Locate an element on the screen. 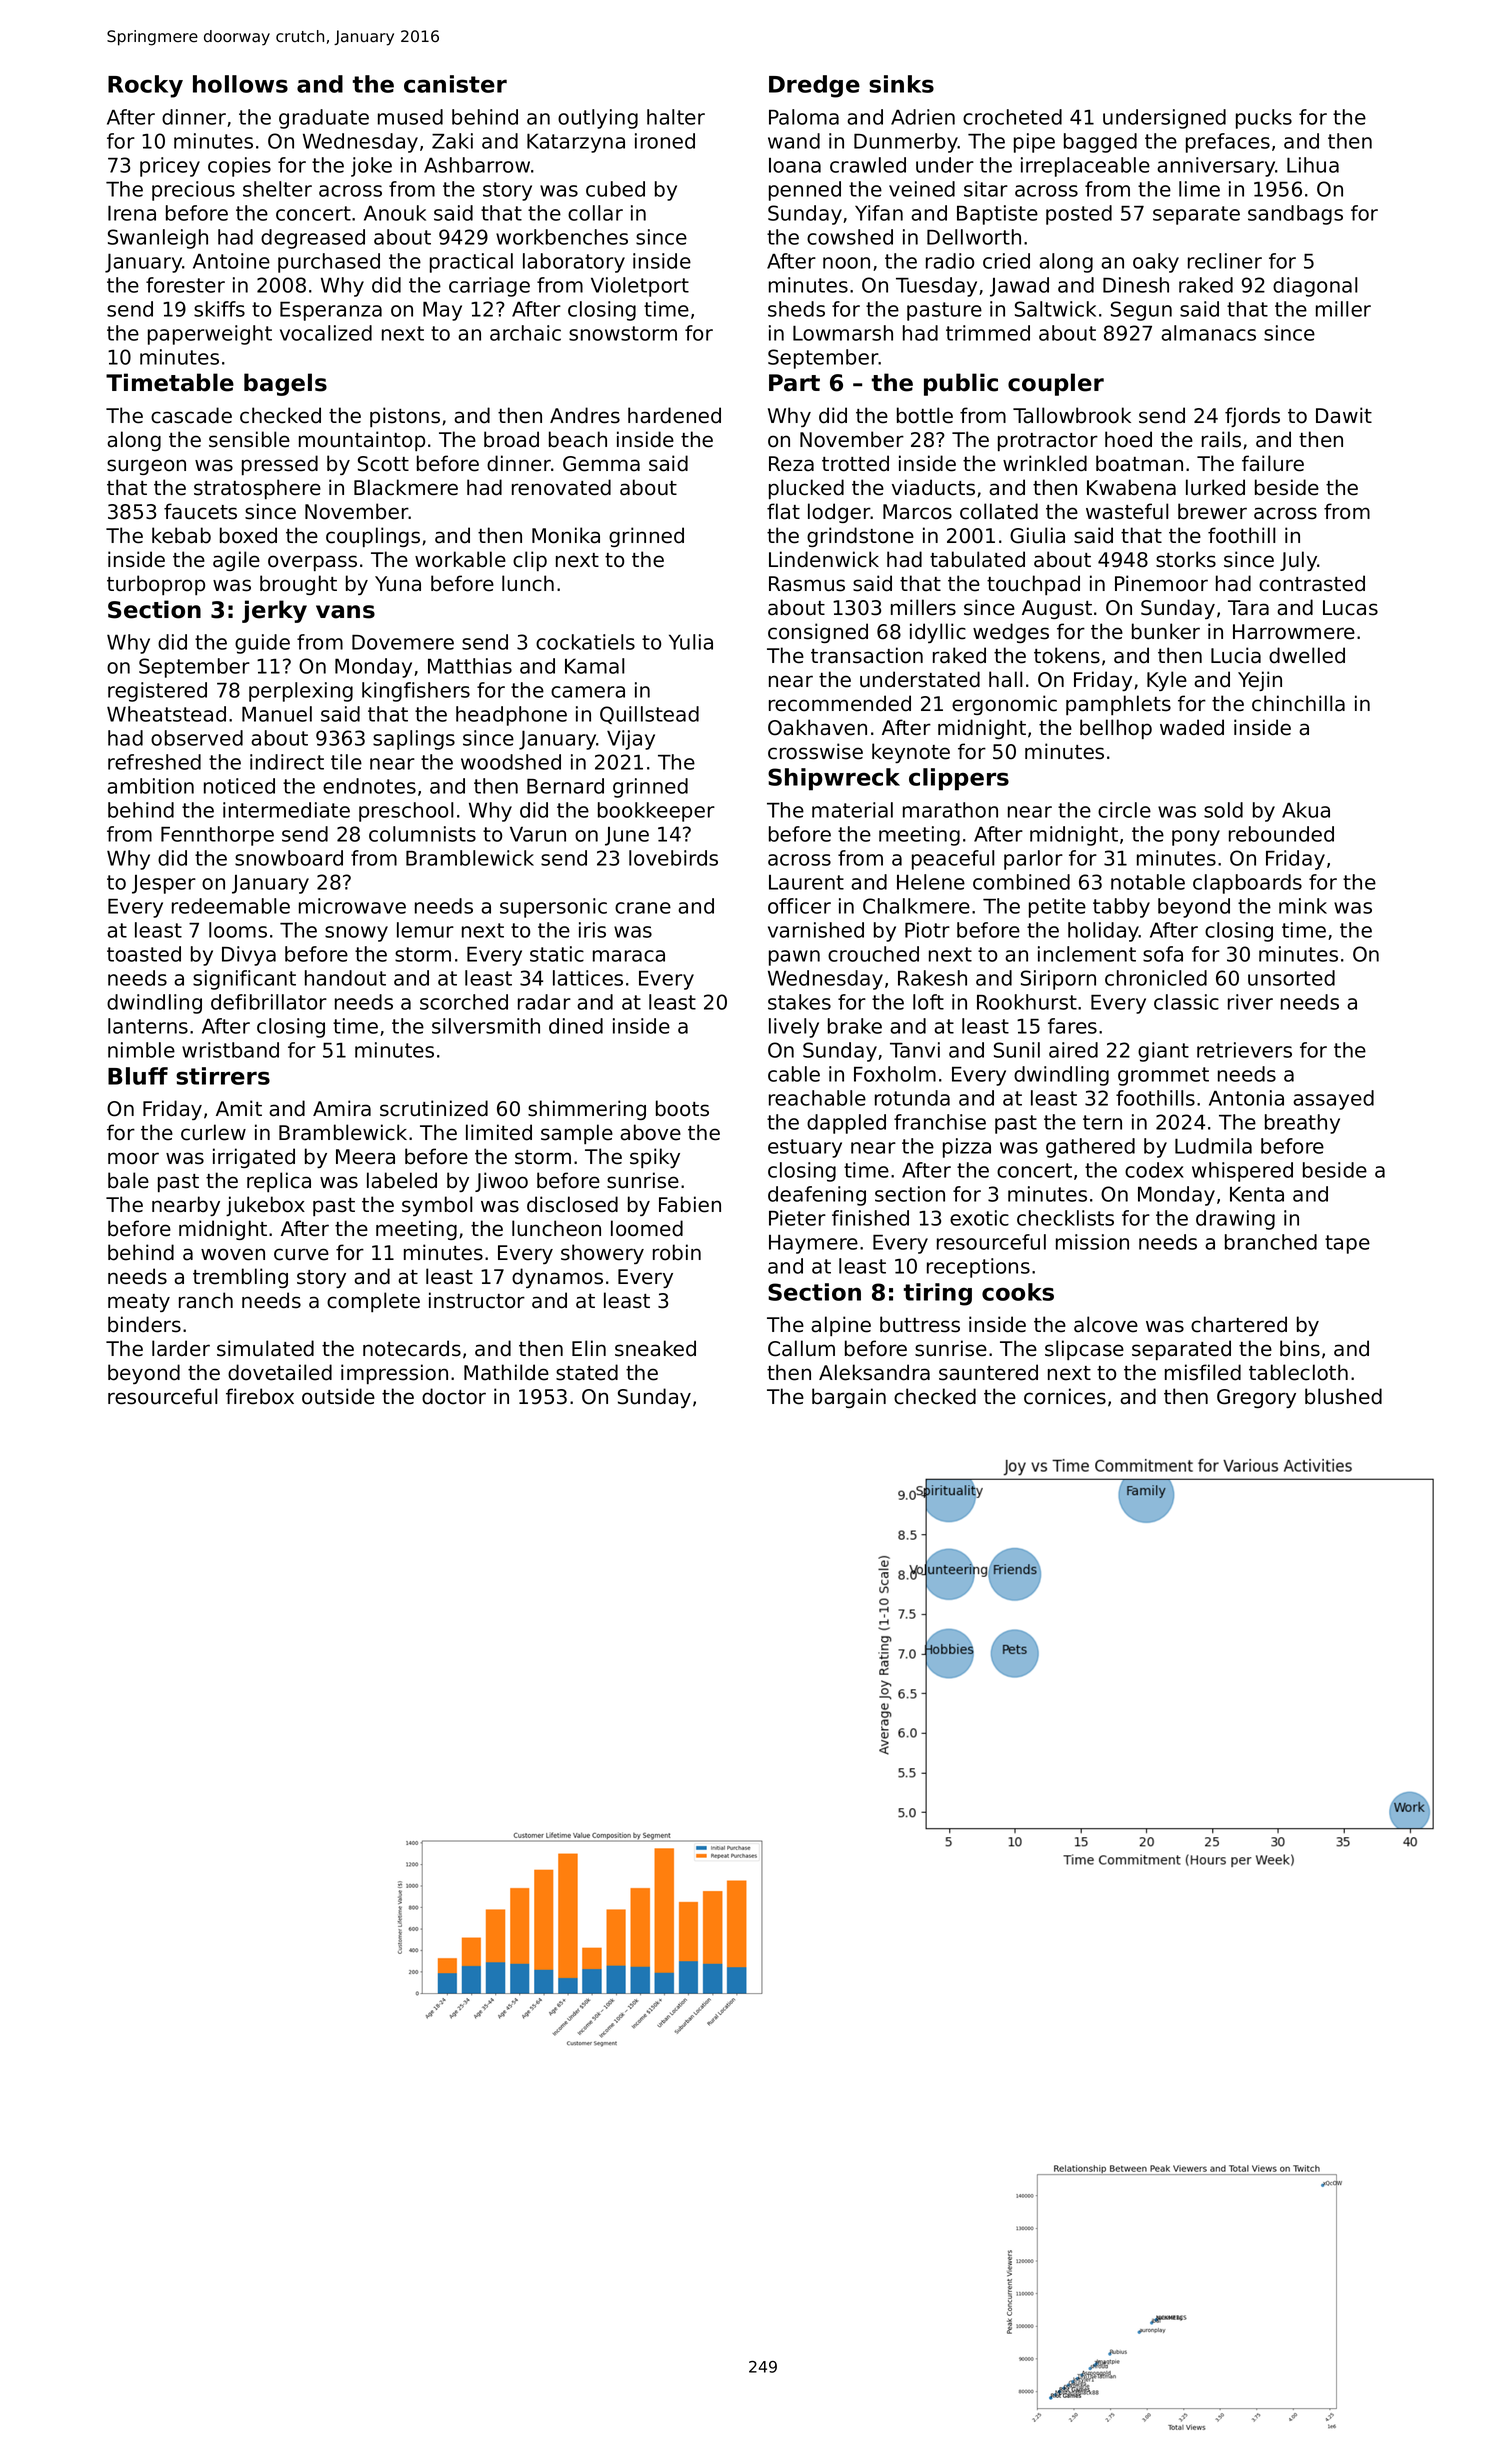 The image size is (1496, 2464). faucets is located at coordinates (200, 511).
